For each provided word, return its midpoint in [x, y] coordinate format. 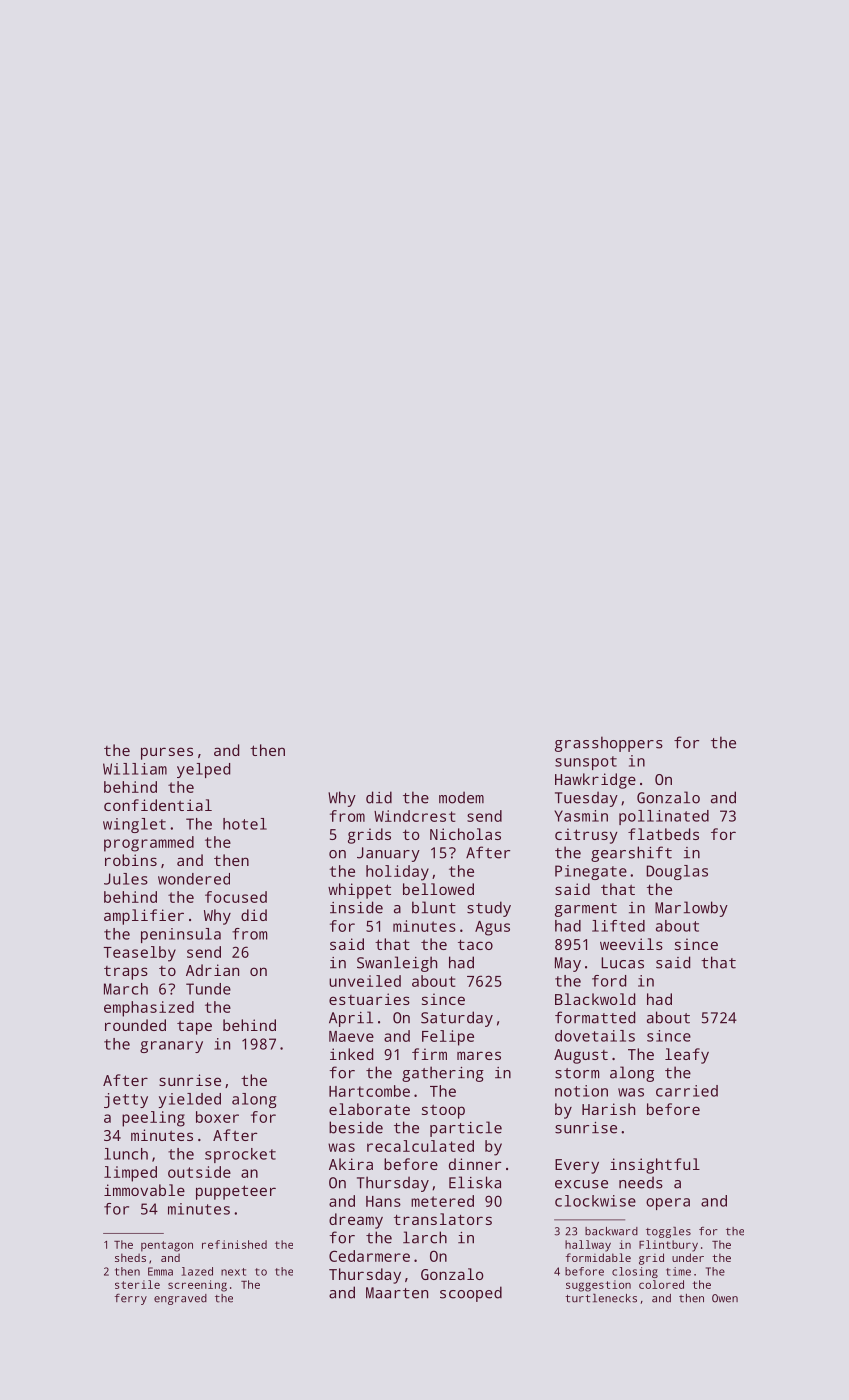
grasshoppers [609, 744]
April [351, 1019]
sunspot [586, 763]
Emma [160, 1271]
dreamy [356, 1221]
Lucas [622, 963]
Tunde [208, 989]
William [135, 769]
